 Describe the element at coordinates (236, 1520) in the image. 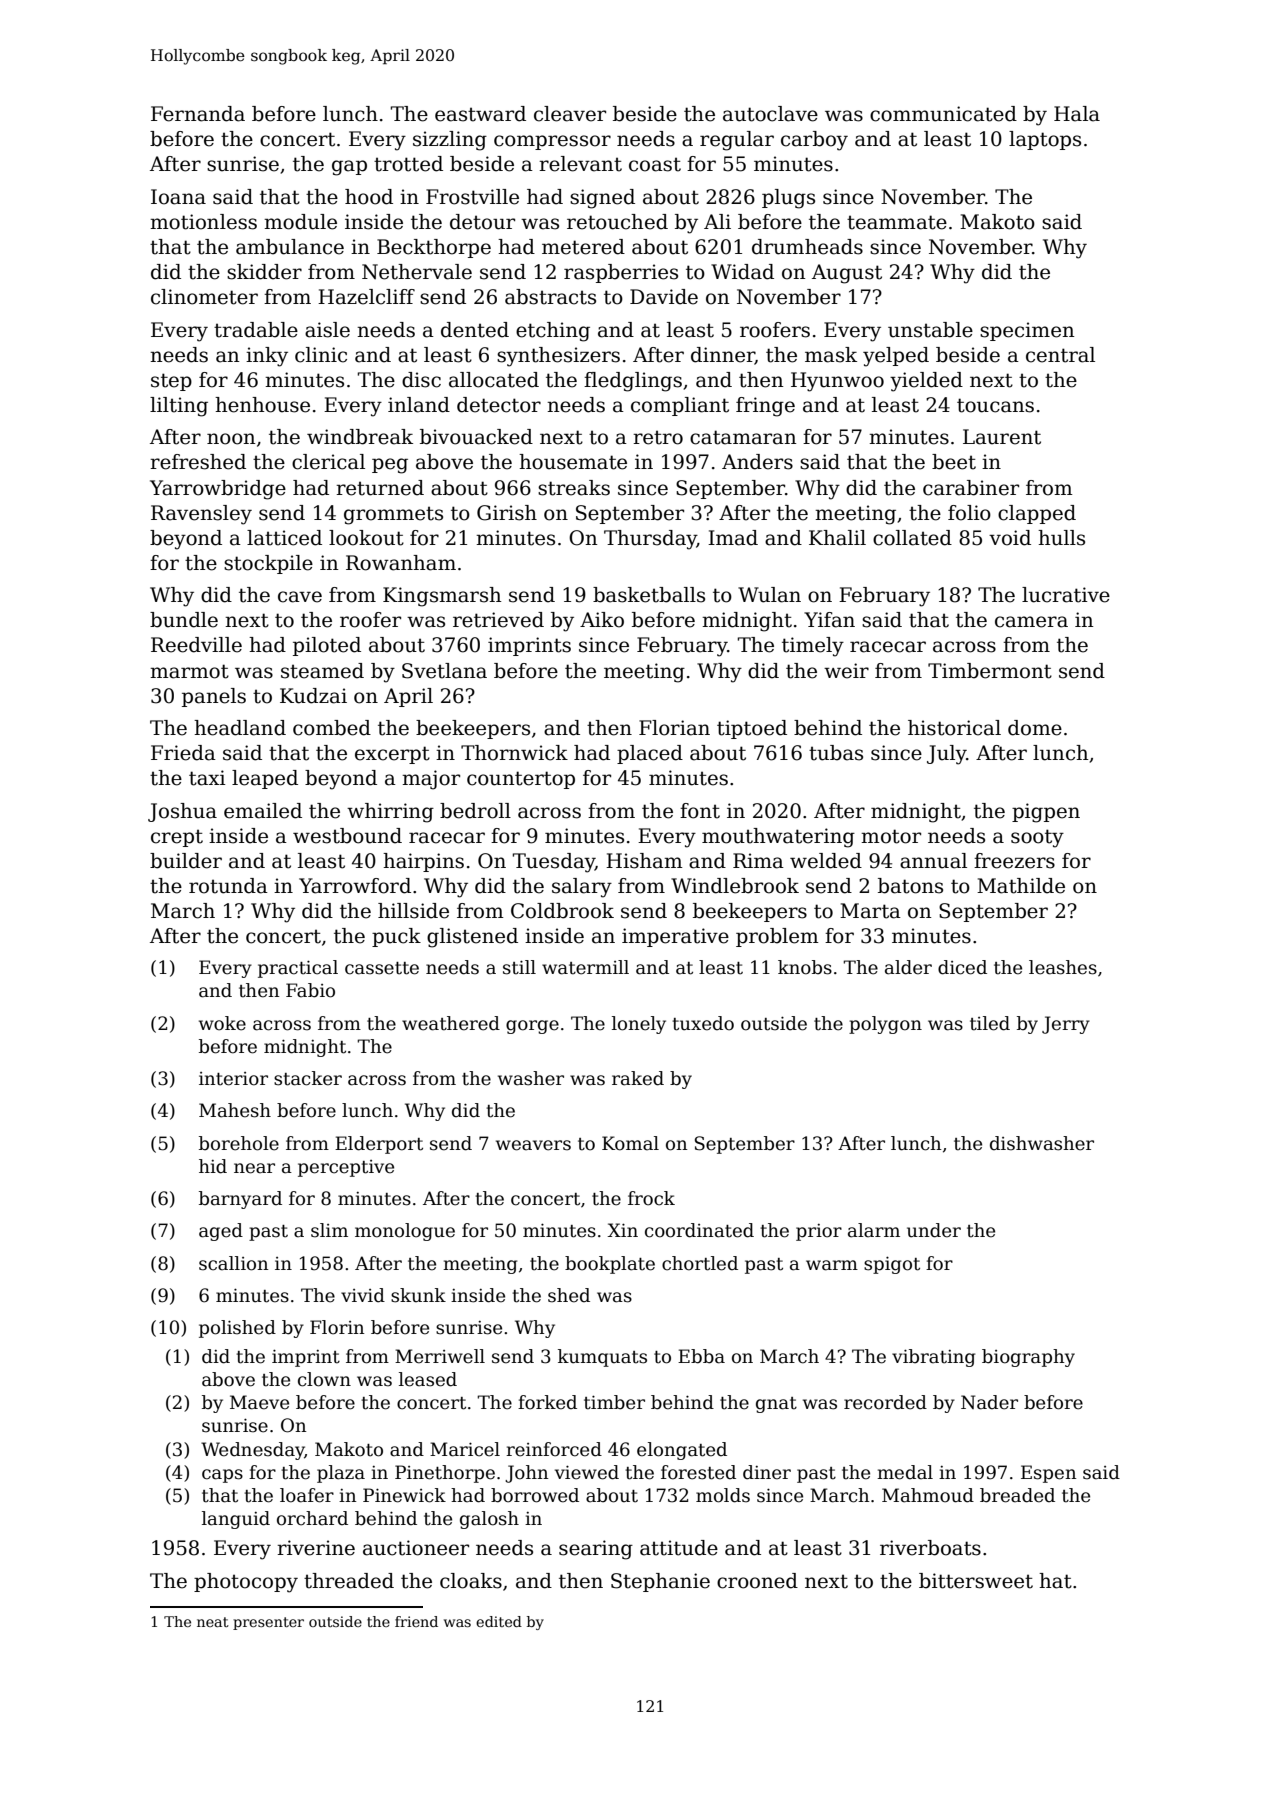

I see `languid` at that location.
